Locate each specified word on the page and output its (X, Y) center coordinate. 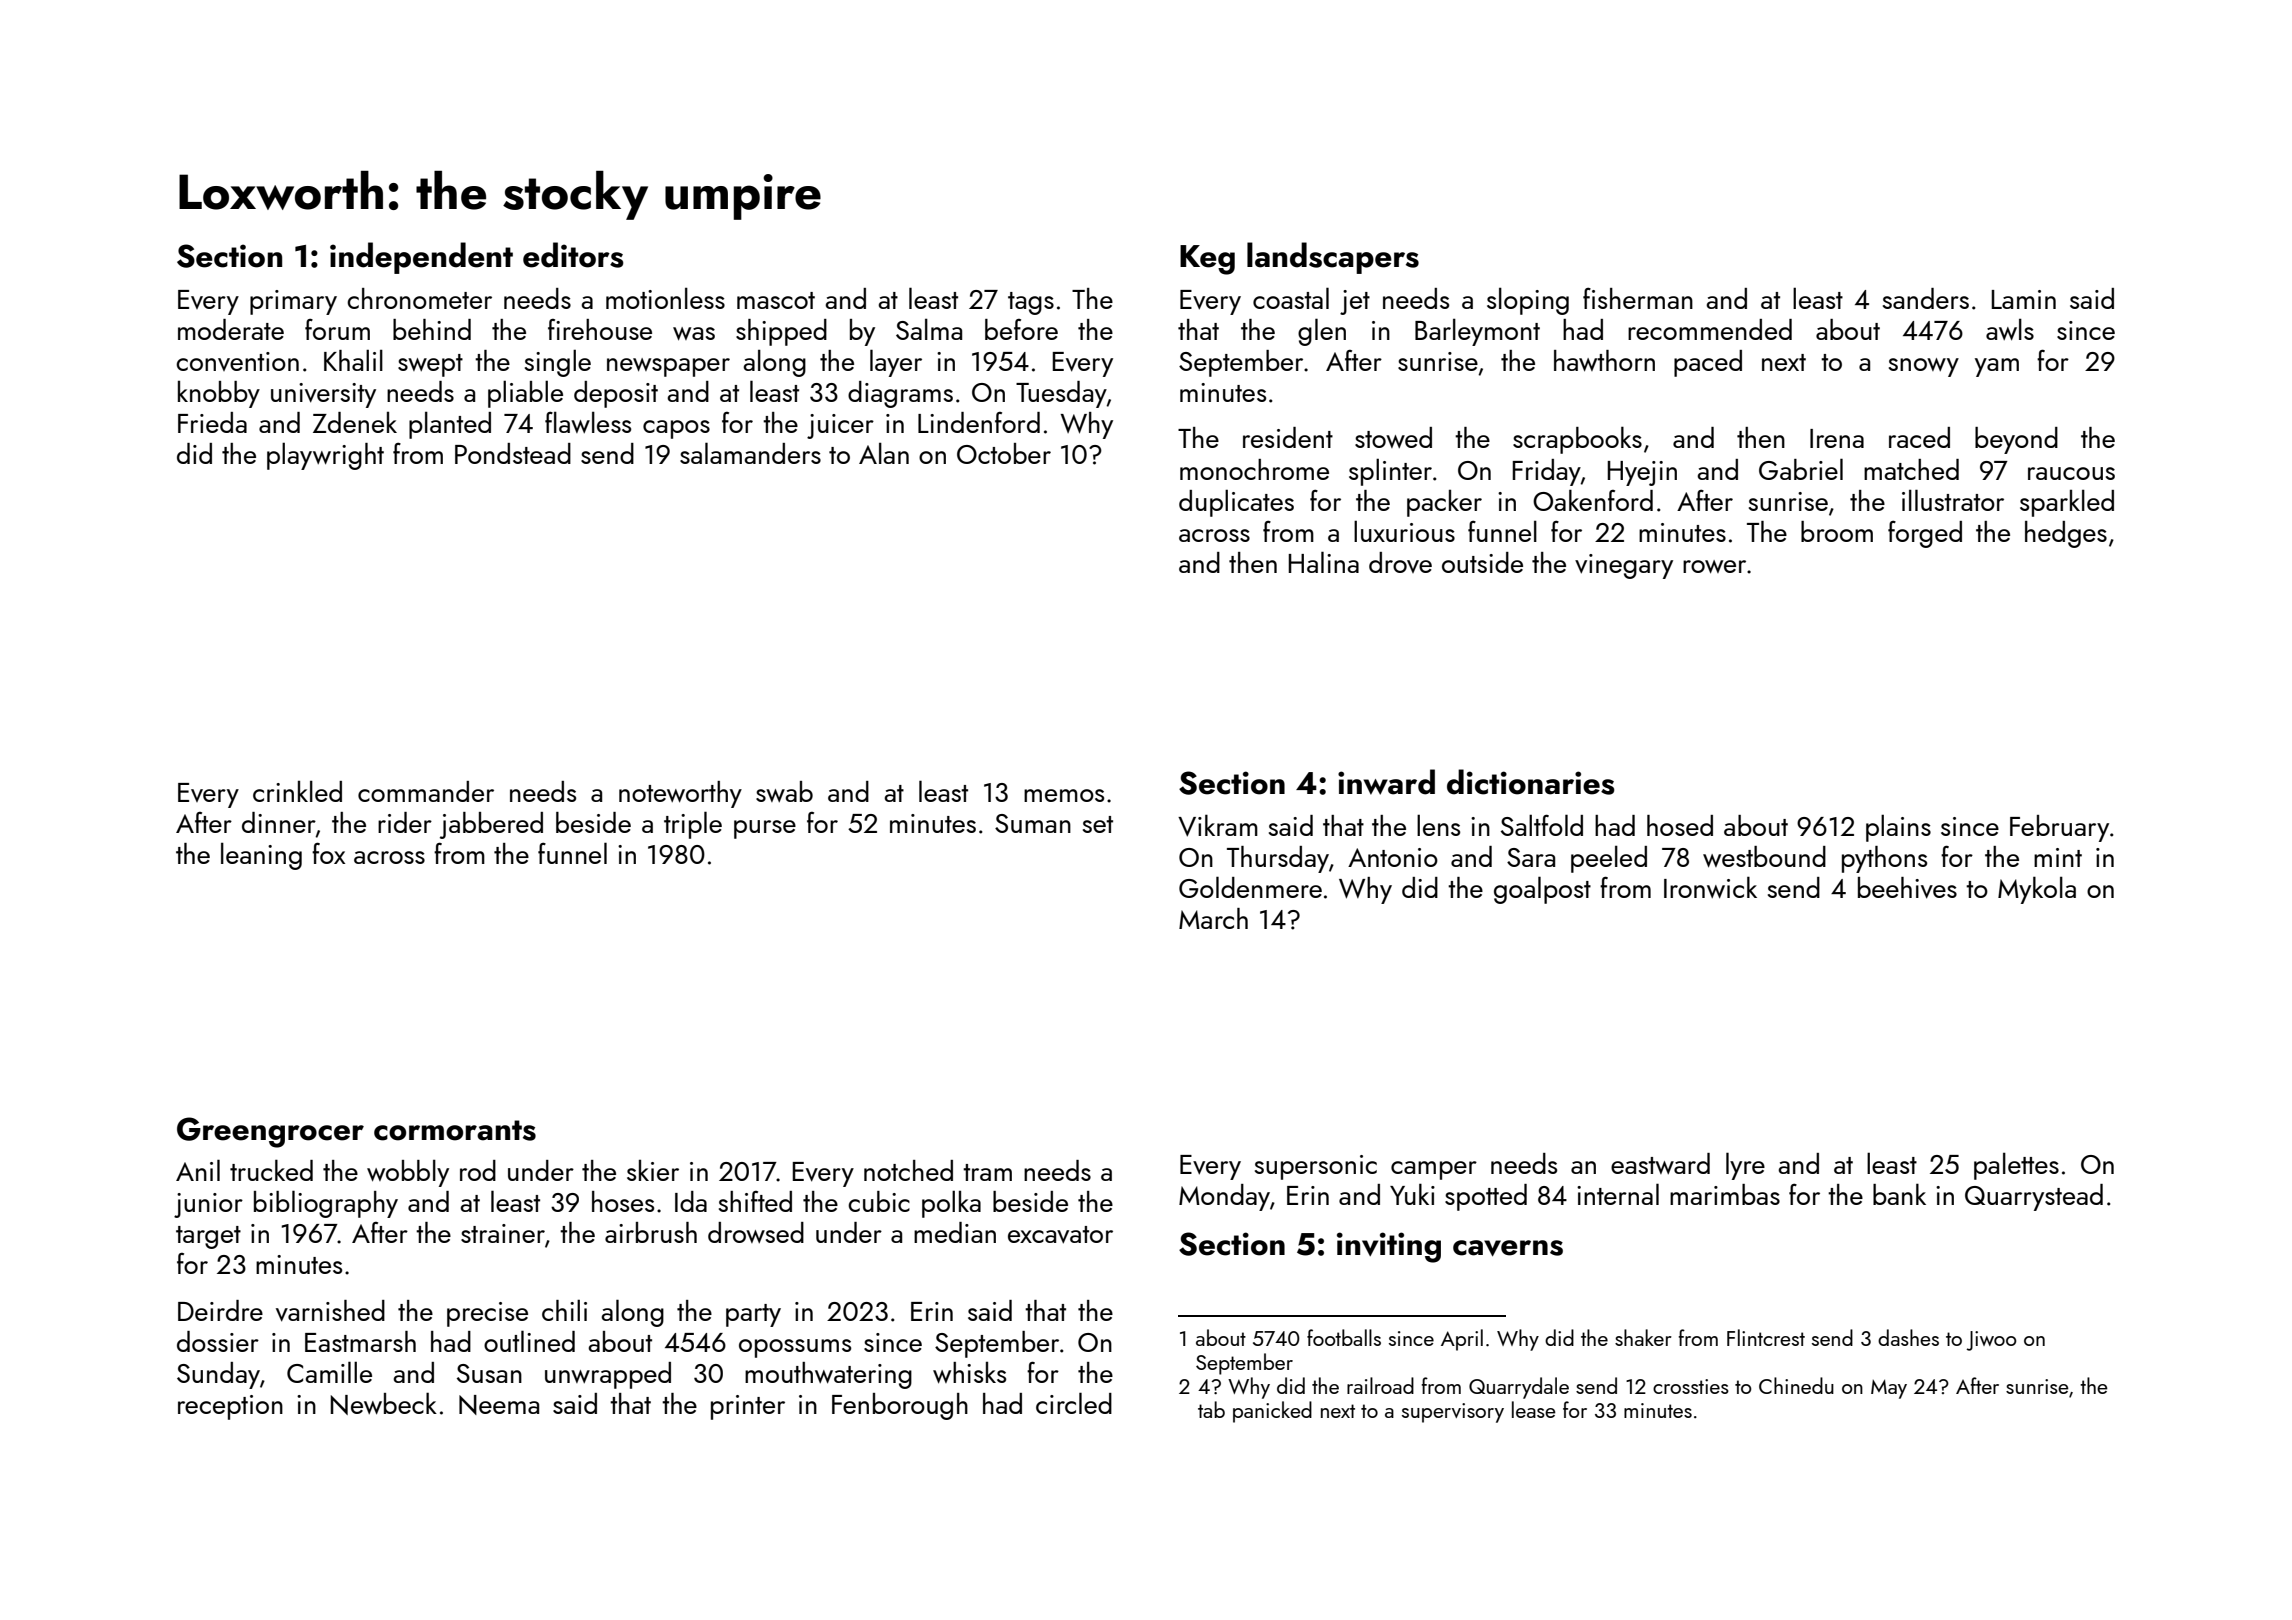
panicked (1272, 1412)
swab (784, 791)
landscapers (1333, 258)
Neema (499, 1405)
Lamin (2024, 299)
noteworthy (680, 794)
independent (421, 258)
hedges (2066, 534)
